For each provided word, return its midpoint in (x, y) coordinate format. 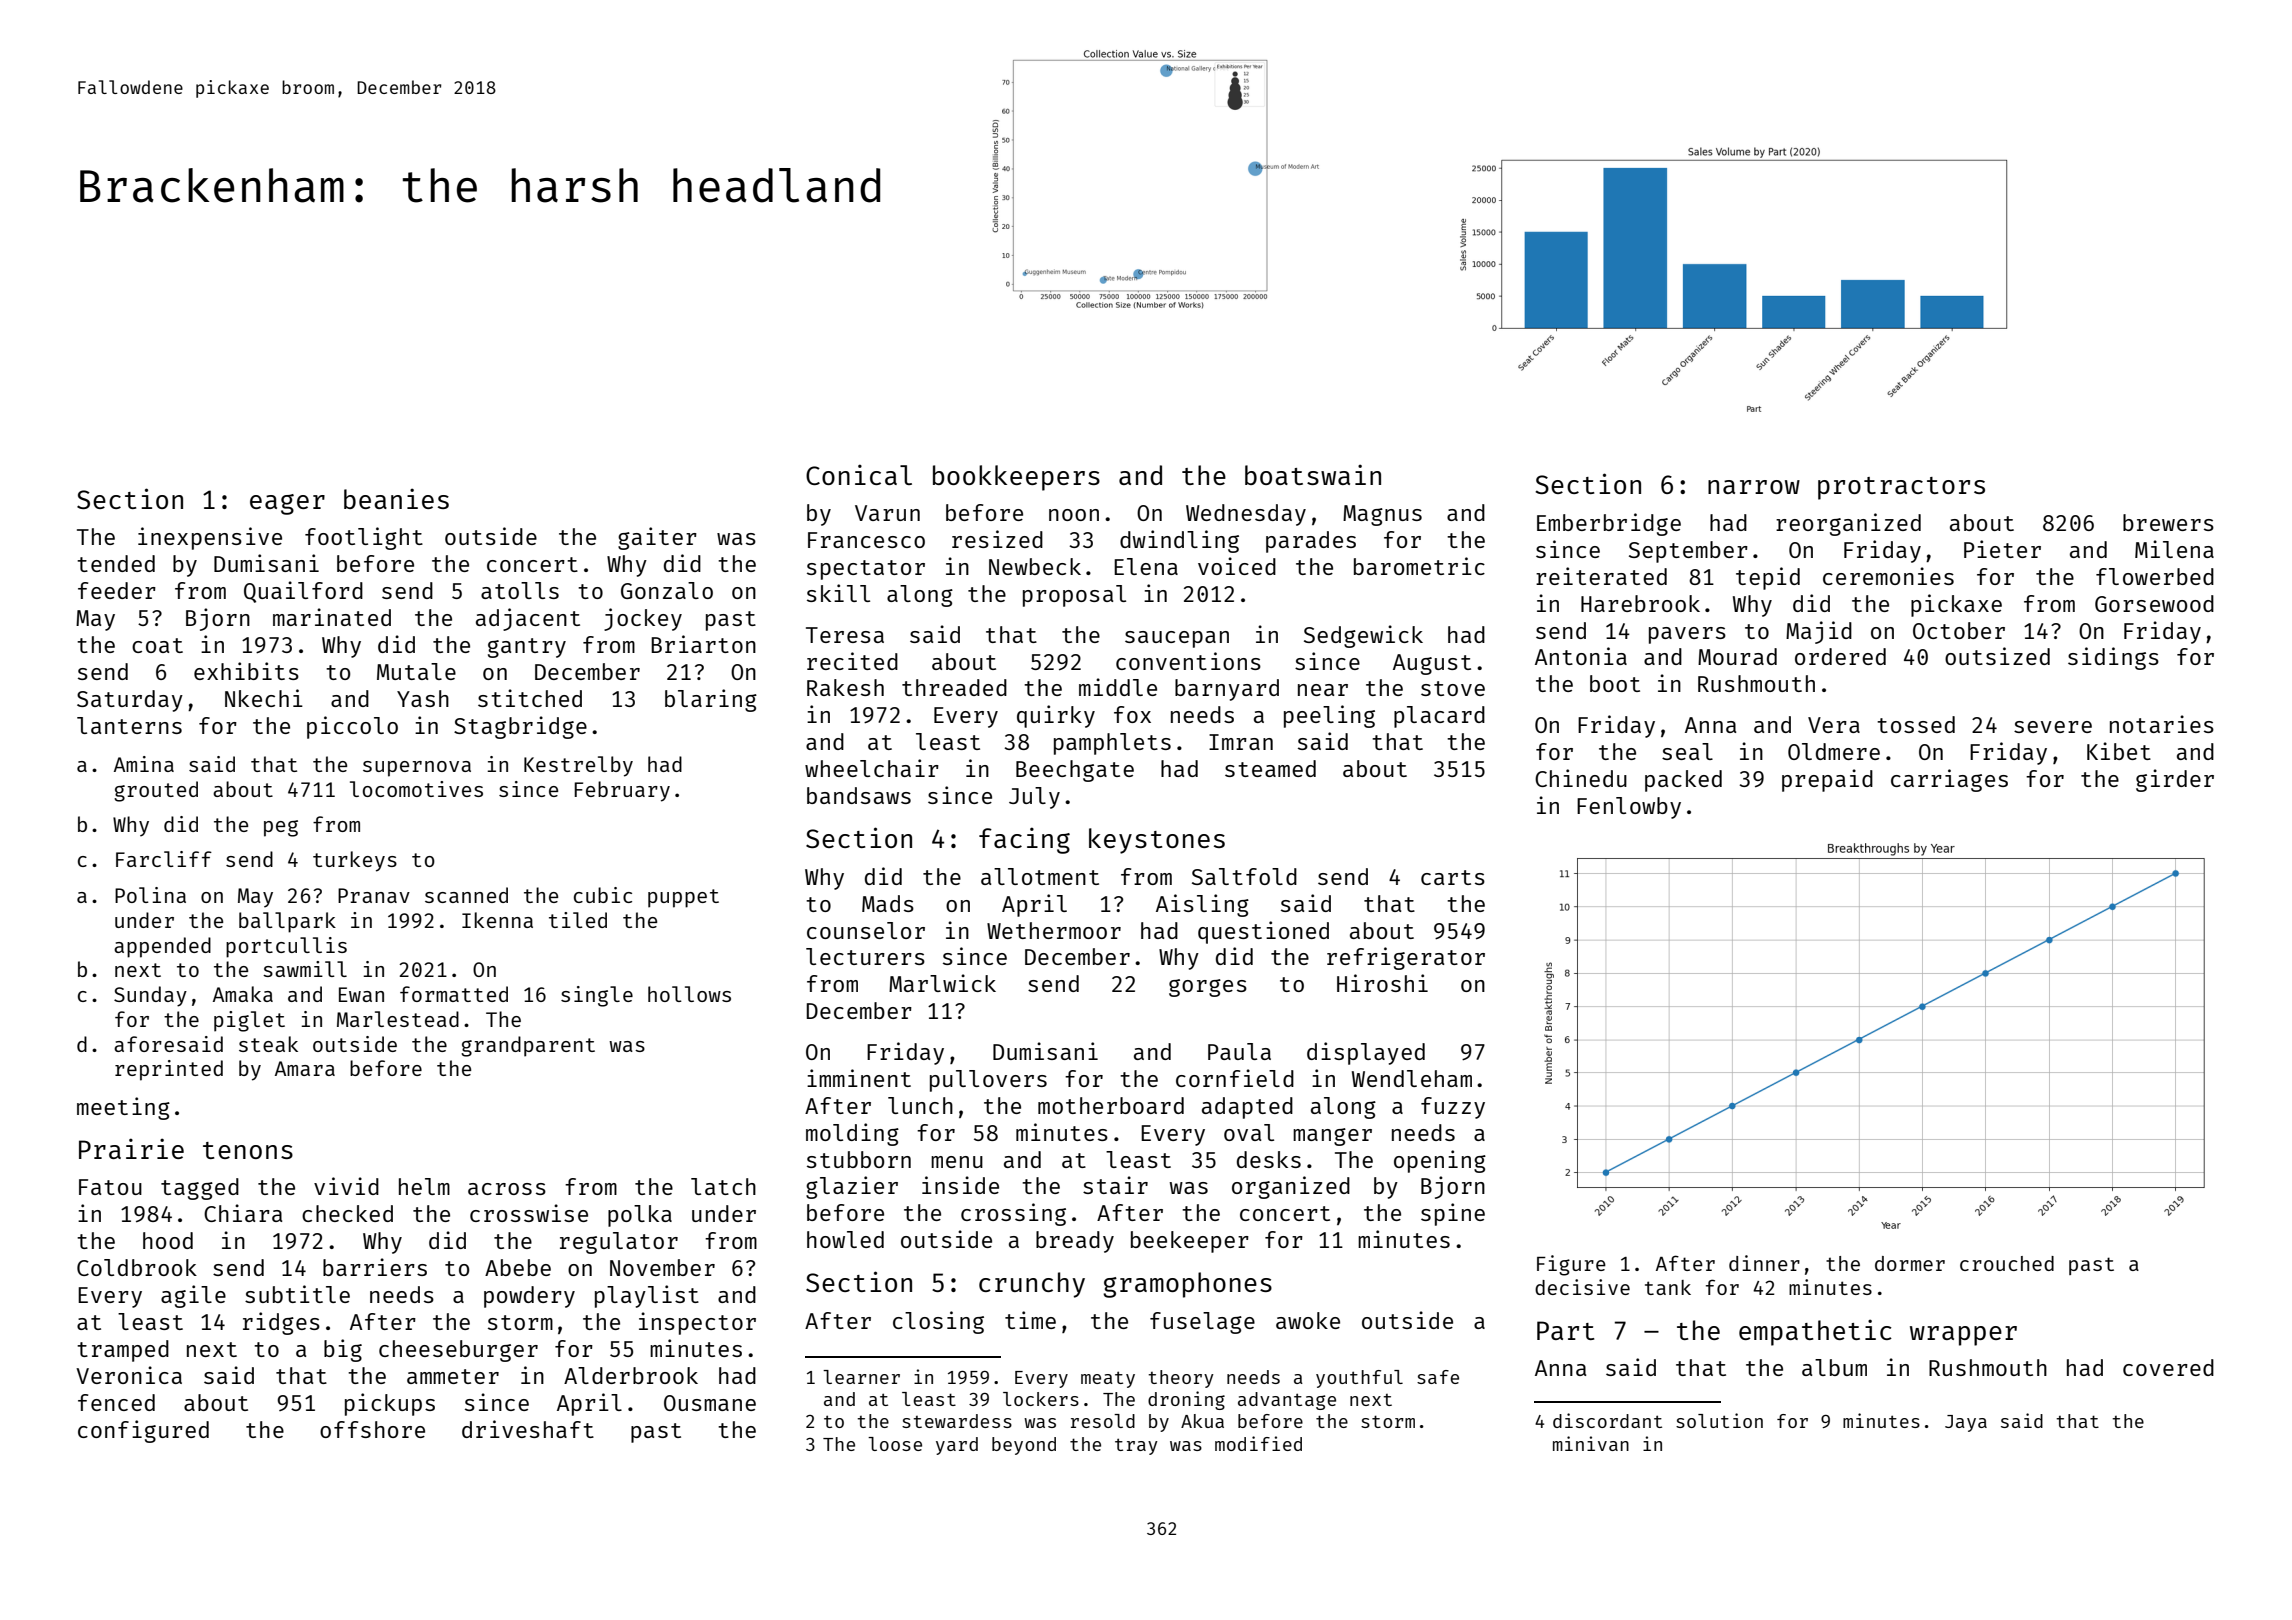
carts (1453, 877)
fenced (116, 1402)
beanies (396, 498)
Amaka (243, 994)
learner (861, 1377)
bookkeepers (1016, 478)
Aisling (1202, 905)
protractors (1901, 488)
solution (1719, 1420)
